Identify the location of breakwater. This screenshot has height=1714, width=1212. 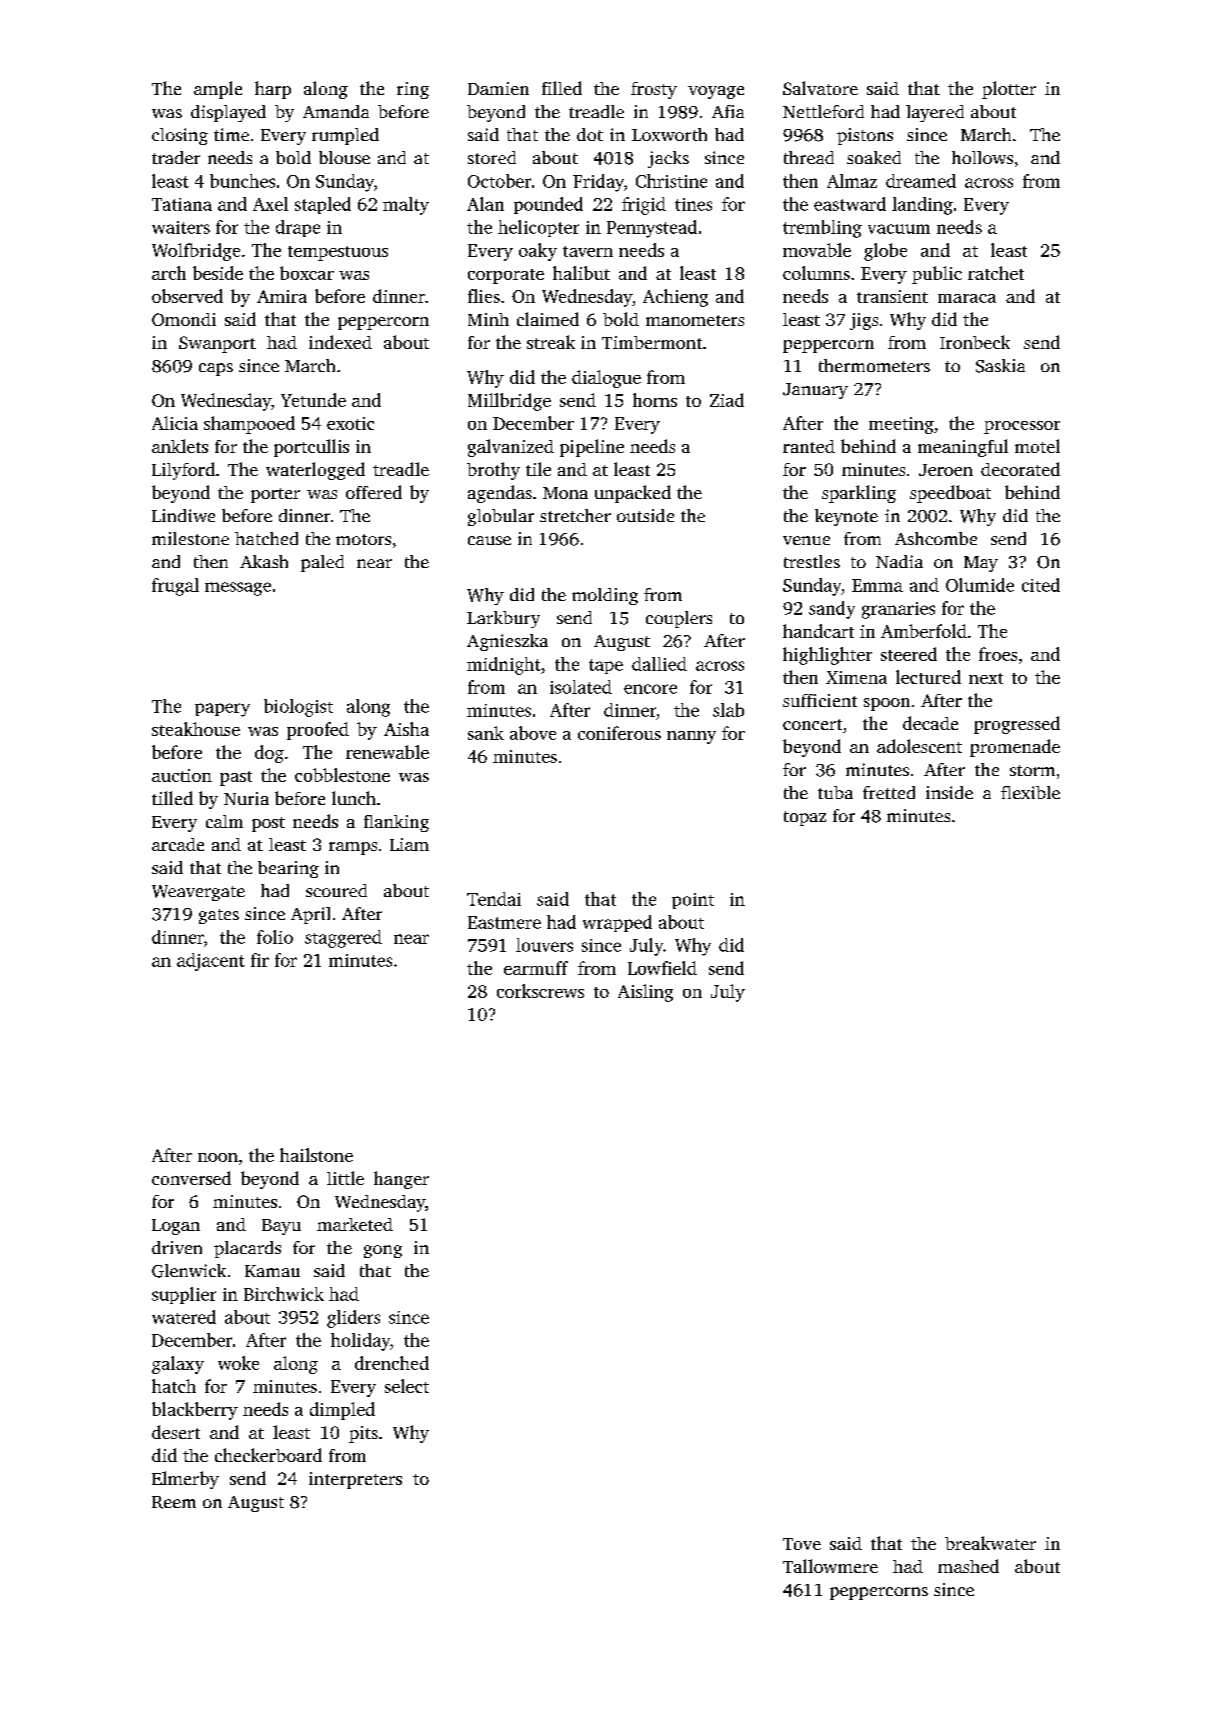
(990, 1543).
